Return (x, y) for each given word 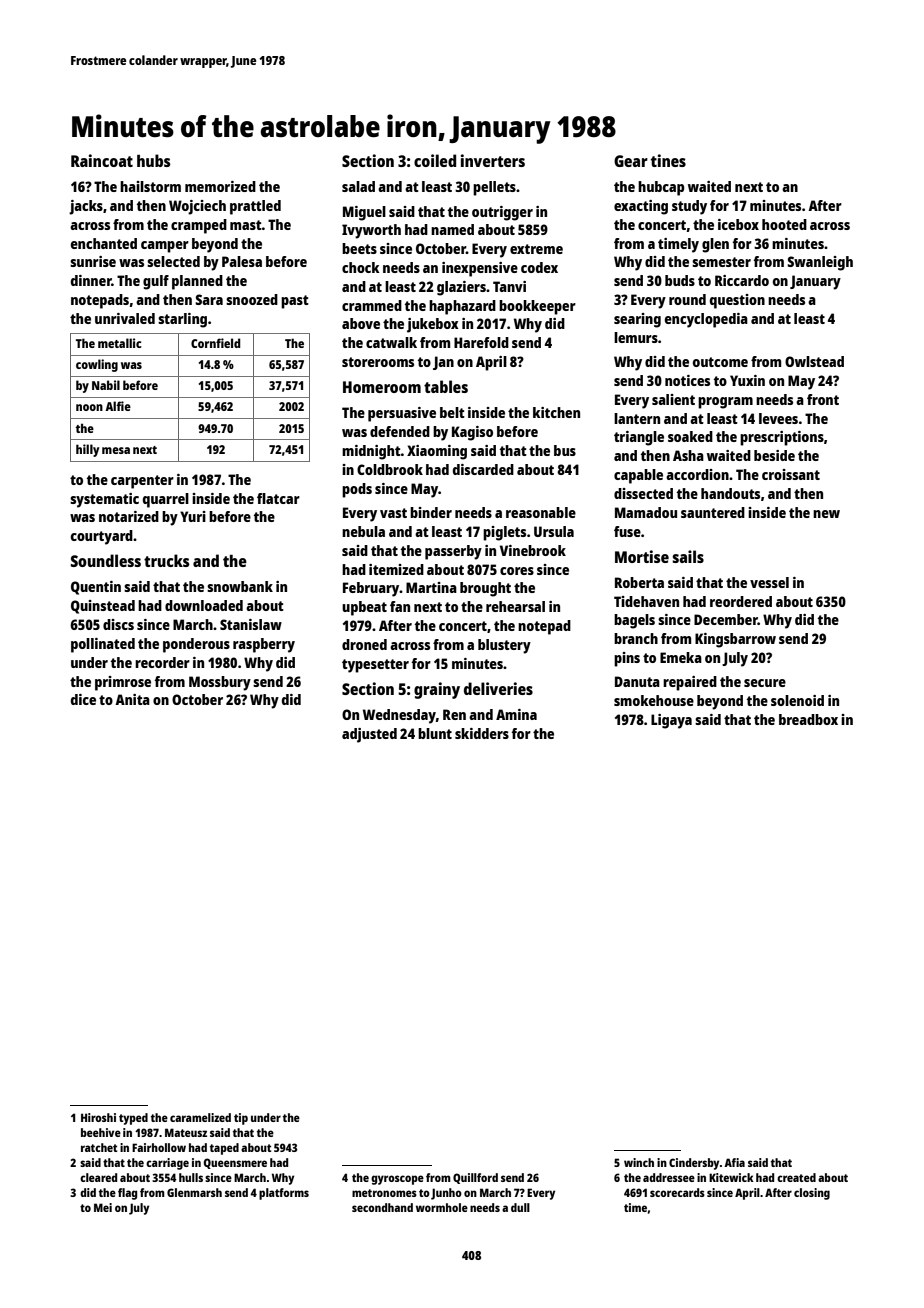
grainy (437, 690)
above (361, 323)
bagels (634, 621)
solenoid (797, 700)
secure (765, 683)
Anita (132, 699)
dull (520, 1207)
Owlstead (814, 361)
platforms (284, 1194)
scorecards (677, 1192)
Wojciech (197, 207)
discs (118, 624)
